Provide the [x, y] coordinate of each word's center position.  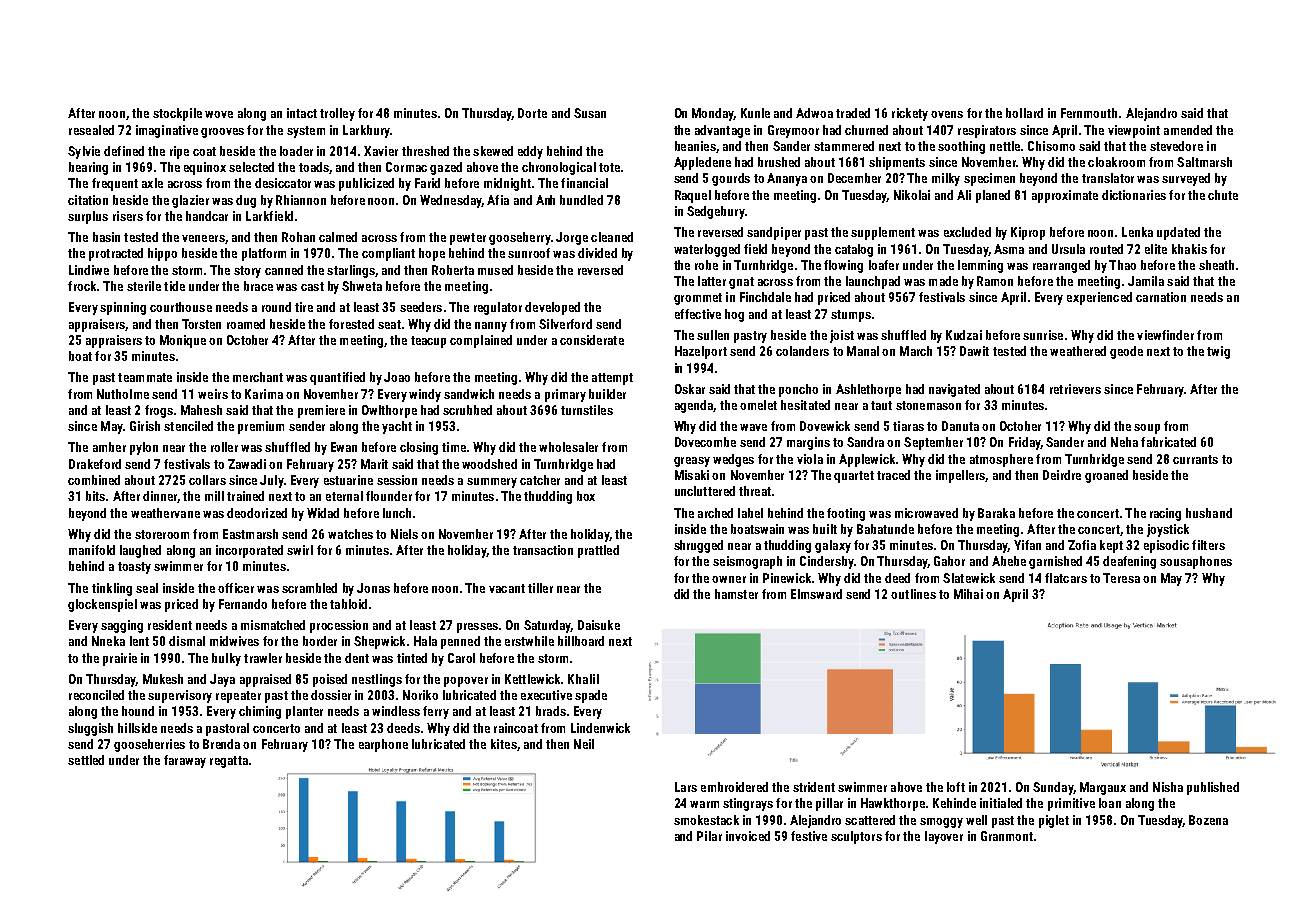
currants [1195, 459]
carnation [1161, 297]
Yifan [1027, 545]
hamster [736, 594]
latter [712, 281]
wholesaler [568, 447]
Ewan [344, 447]
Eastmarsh [250, 534]
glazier [190, 201]
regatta [229, 762]
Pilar [709, 836]
